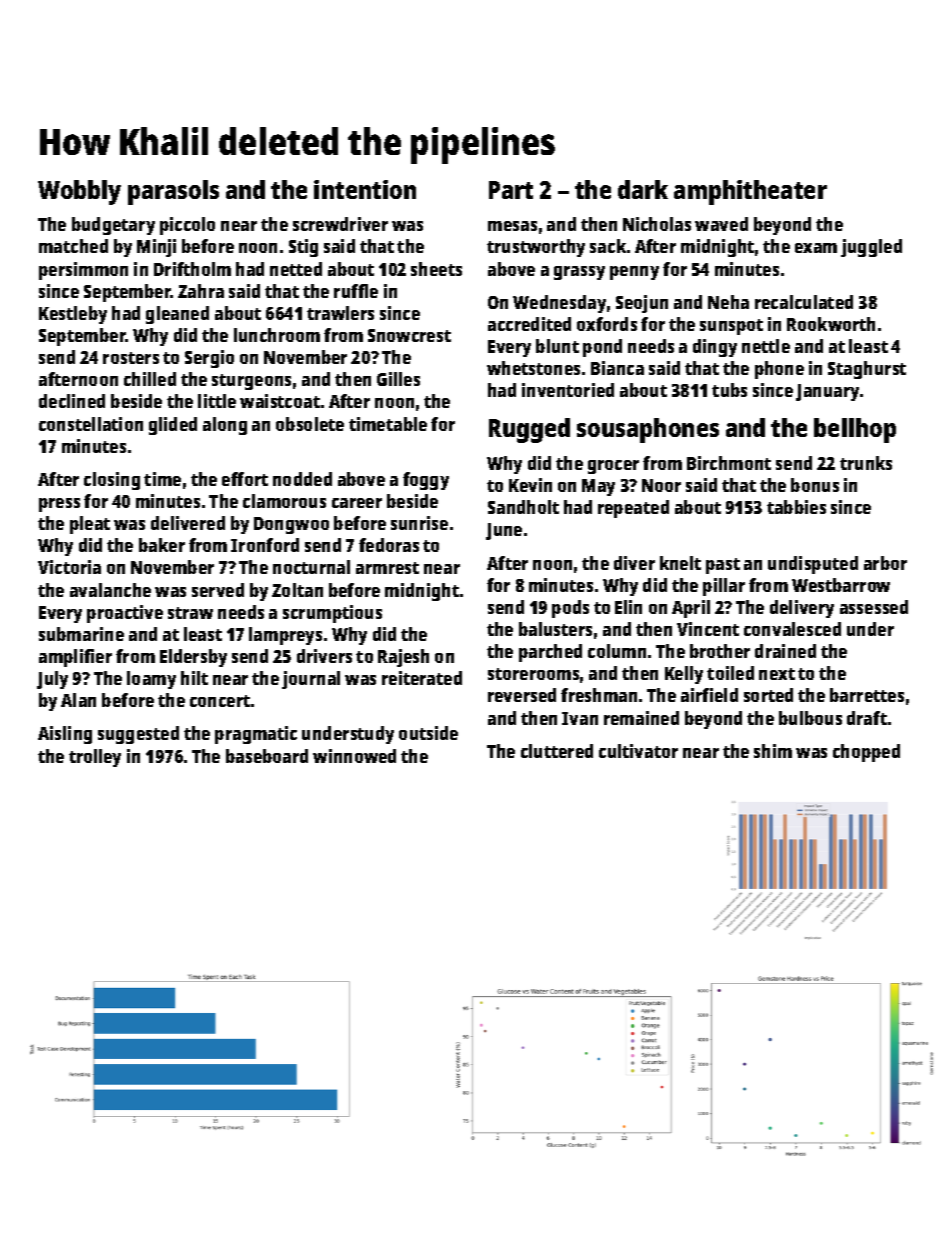 This document has width=952, height=1233. Describe the element at coordinates (729, 390) in the document. I see `tubs` at that location.
